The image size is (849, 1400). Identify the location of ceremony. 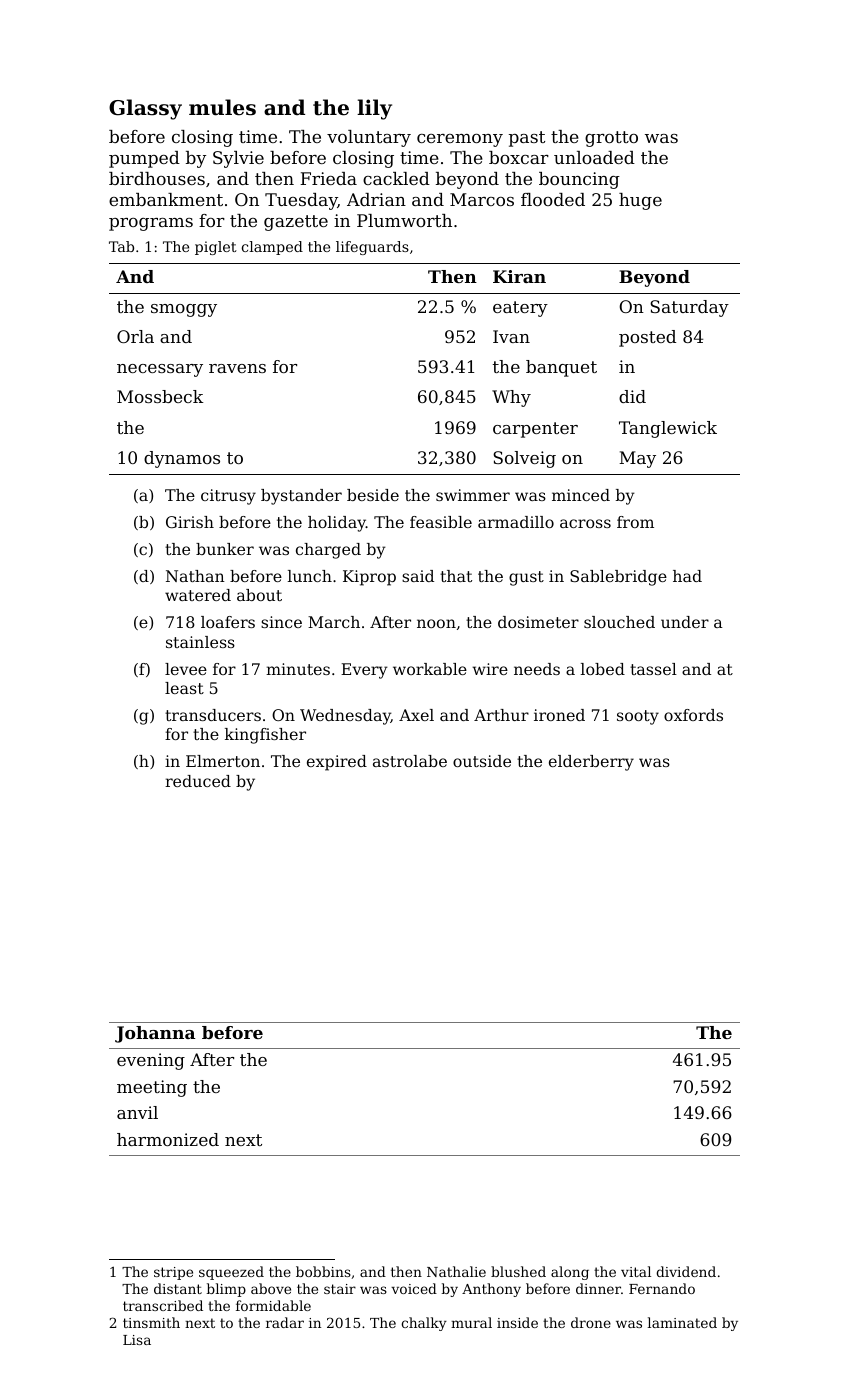
(460, 140).
